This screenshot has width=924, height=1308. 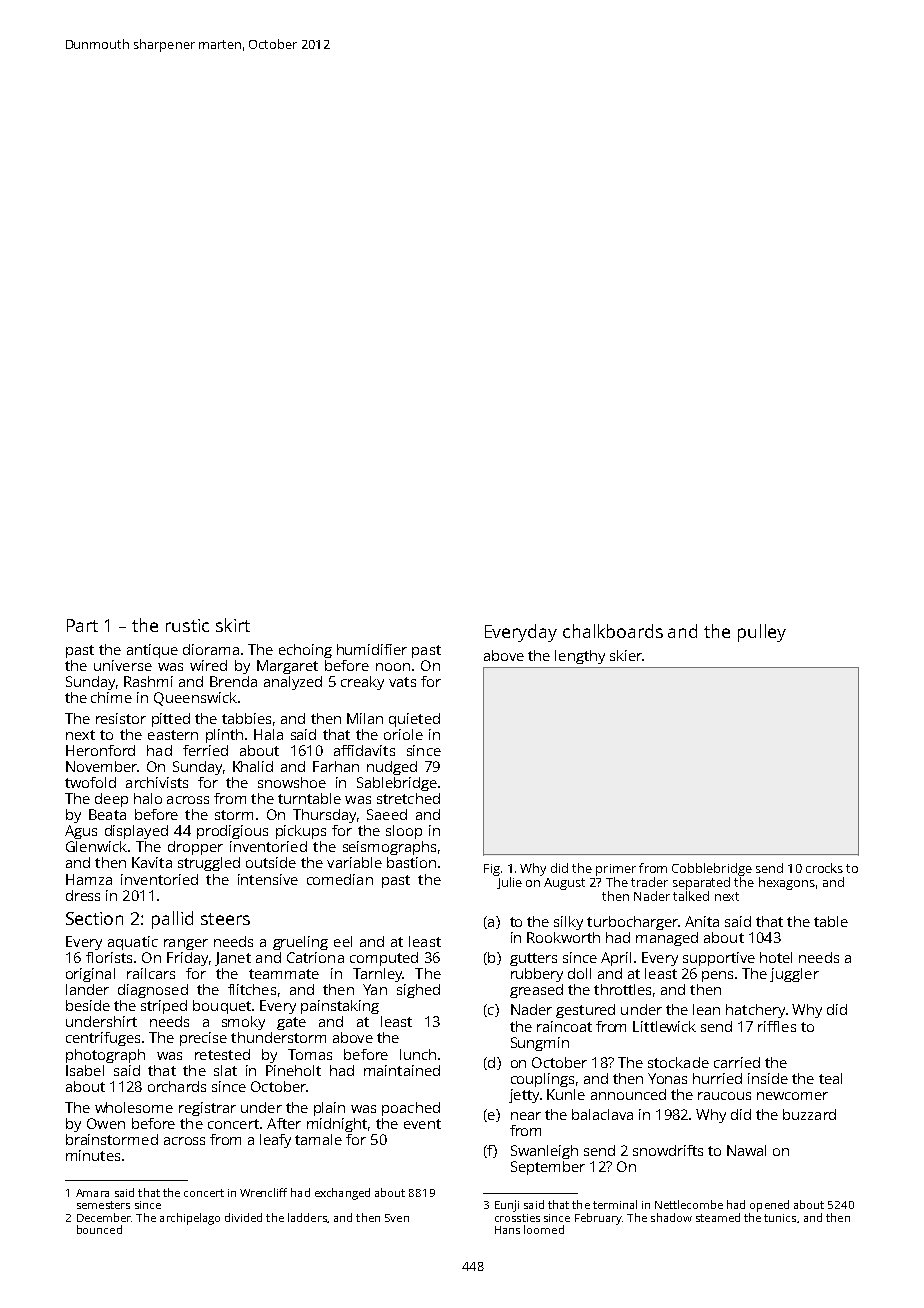 What do you see at coordinates (777, 1026) in the screenshot?
I see `riffles` at bounding box center [777, 1026].
